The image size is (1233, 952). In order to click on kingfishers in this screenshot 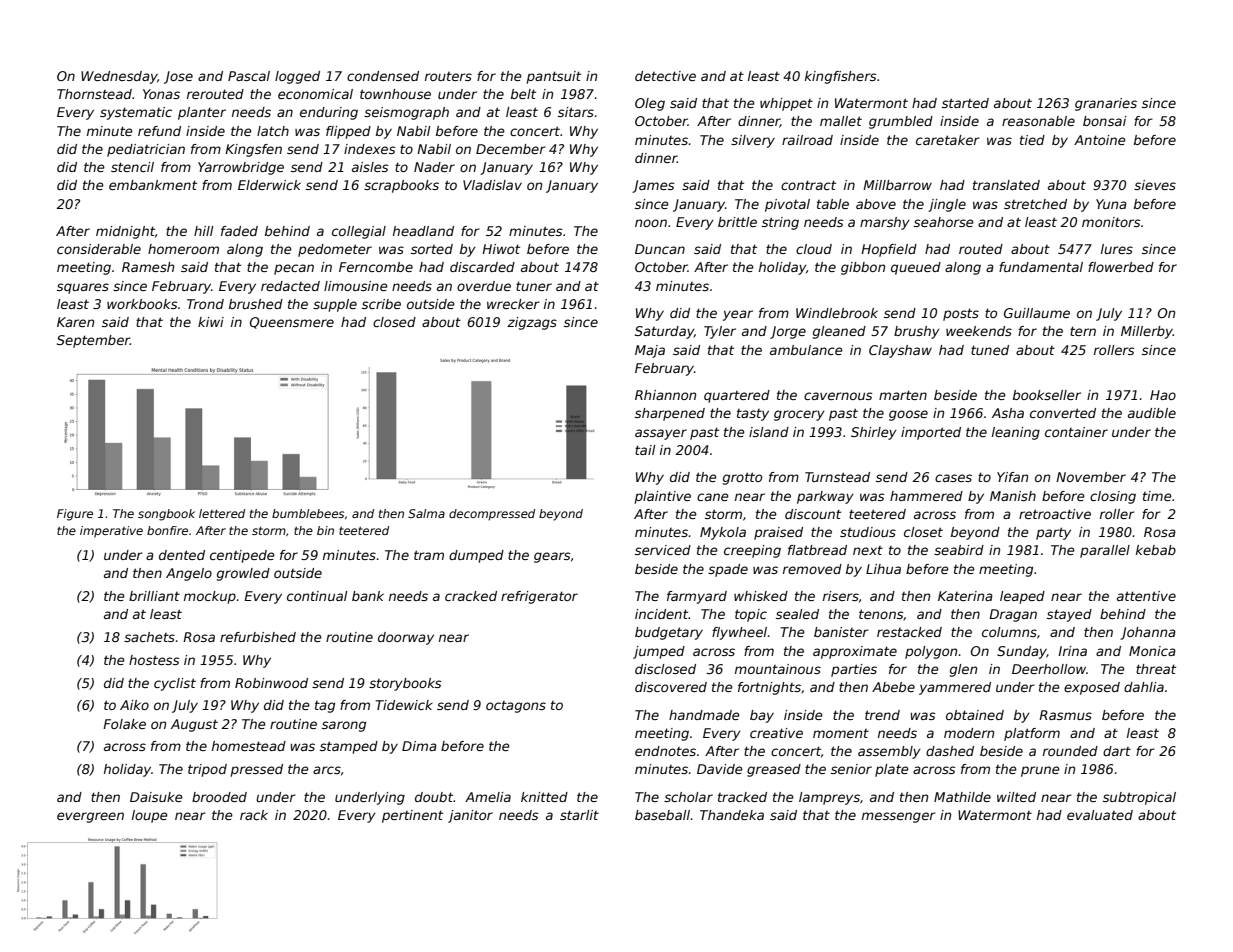, I will do `click(841, 77)`.
